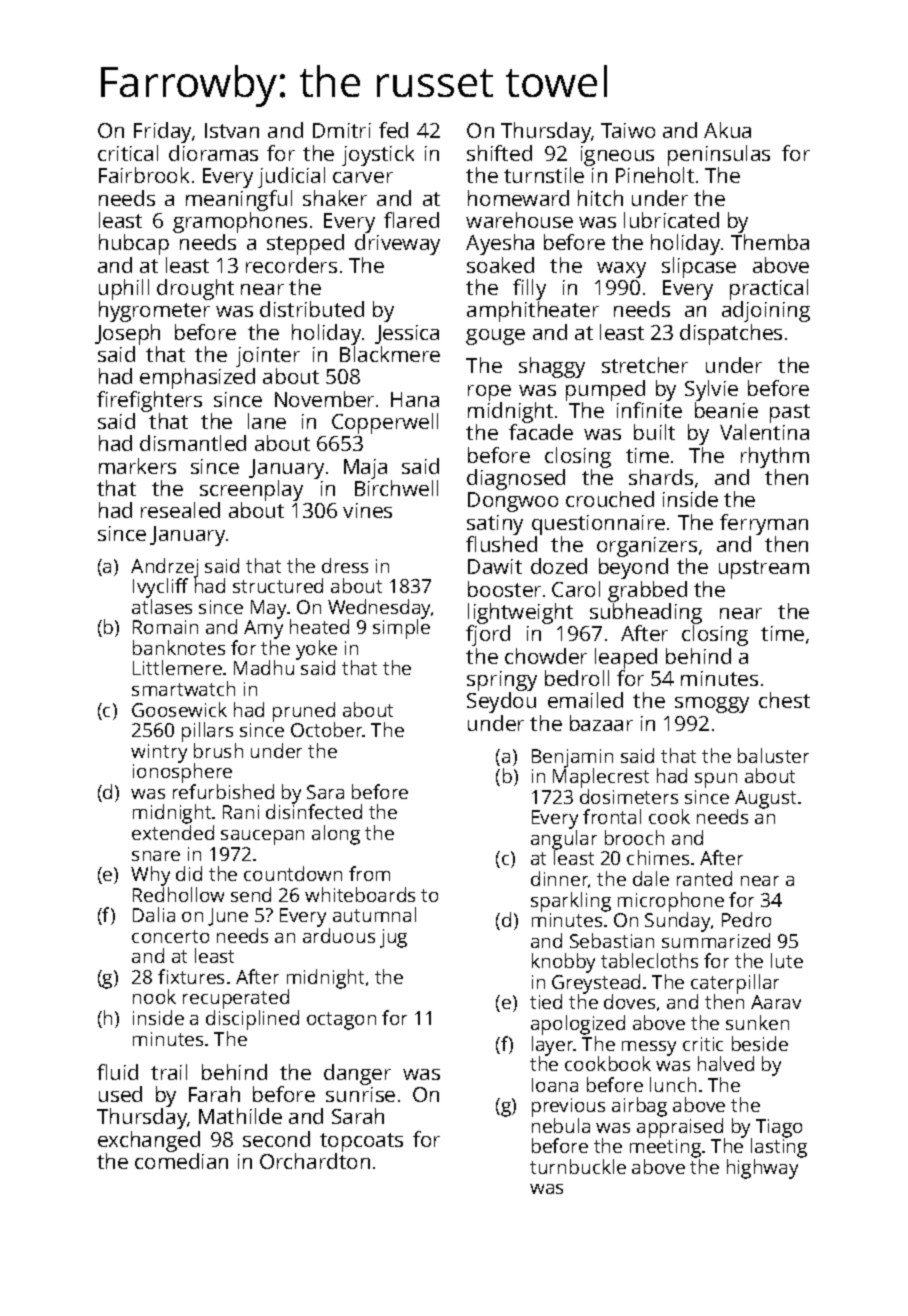 The image size is (908, 1316). I want to click on Akua, so click(727, 130).
